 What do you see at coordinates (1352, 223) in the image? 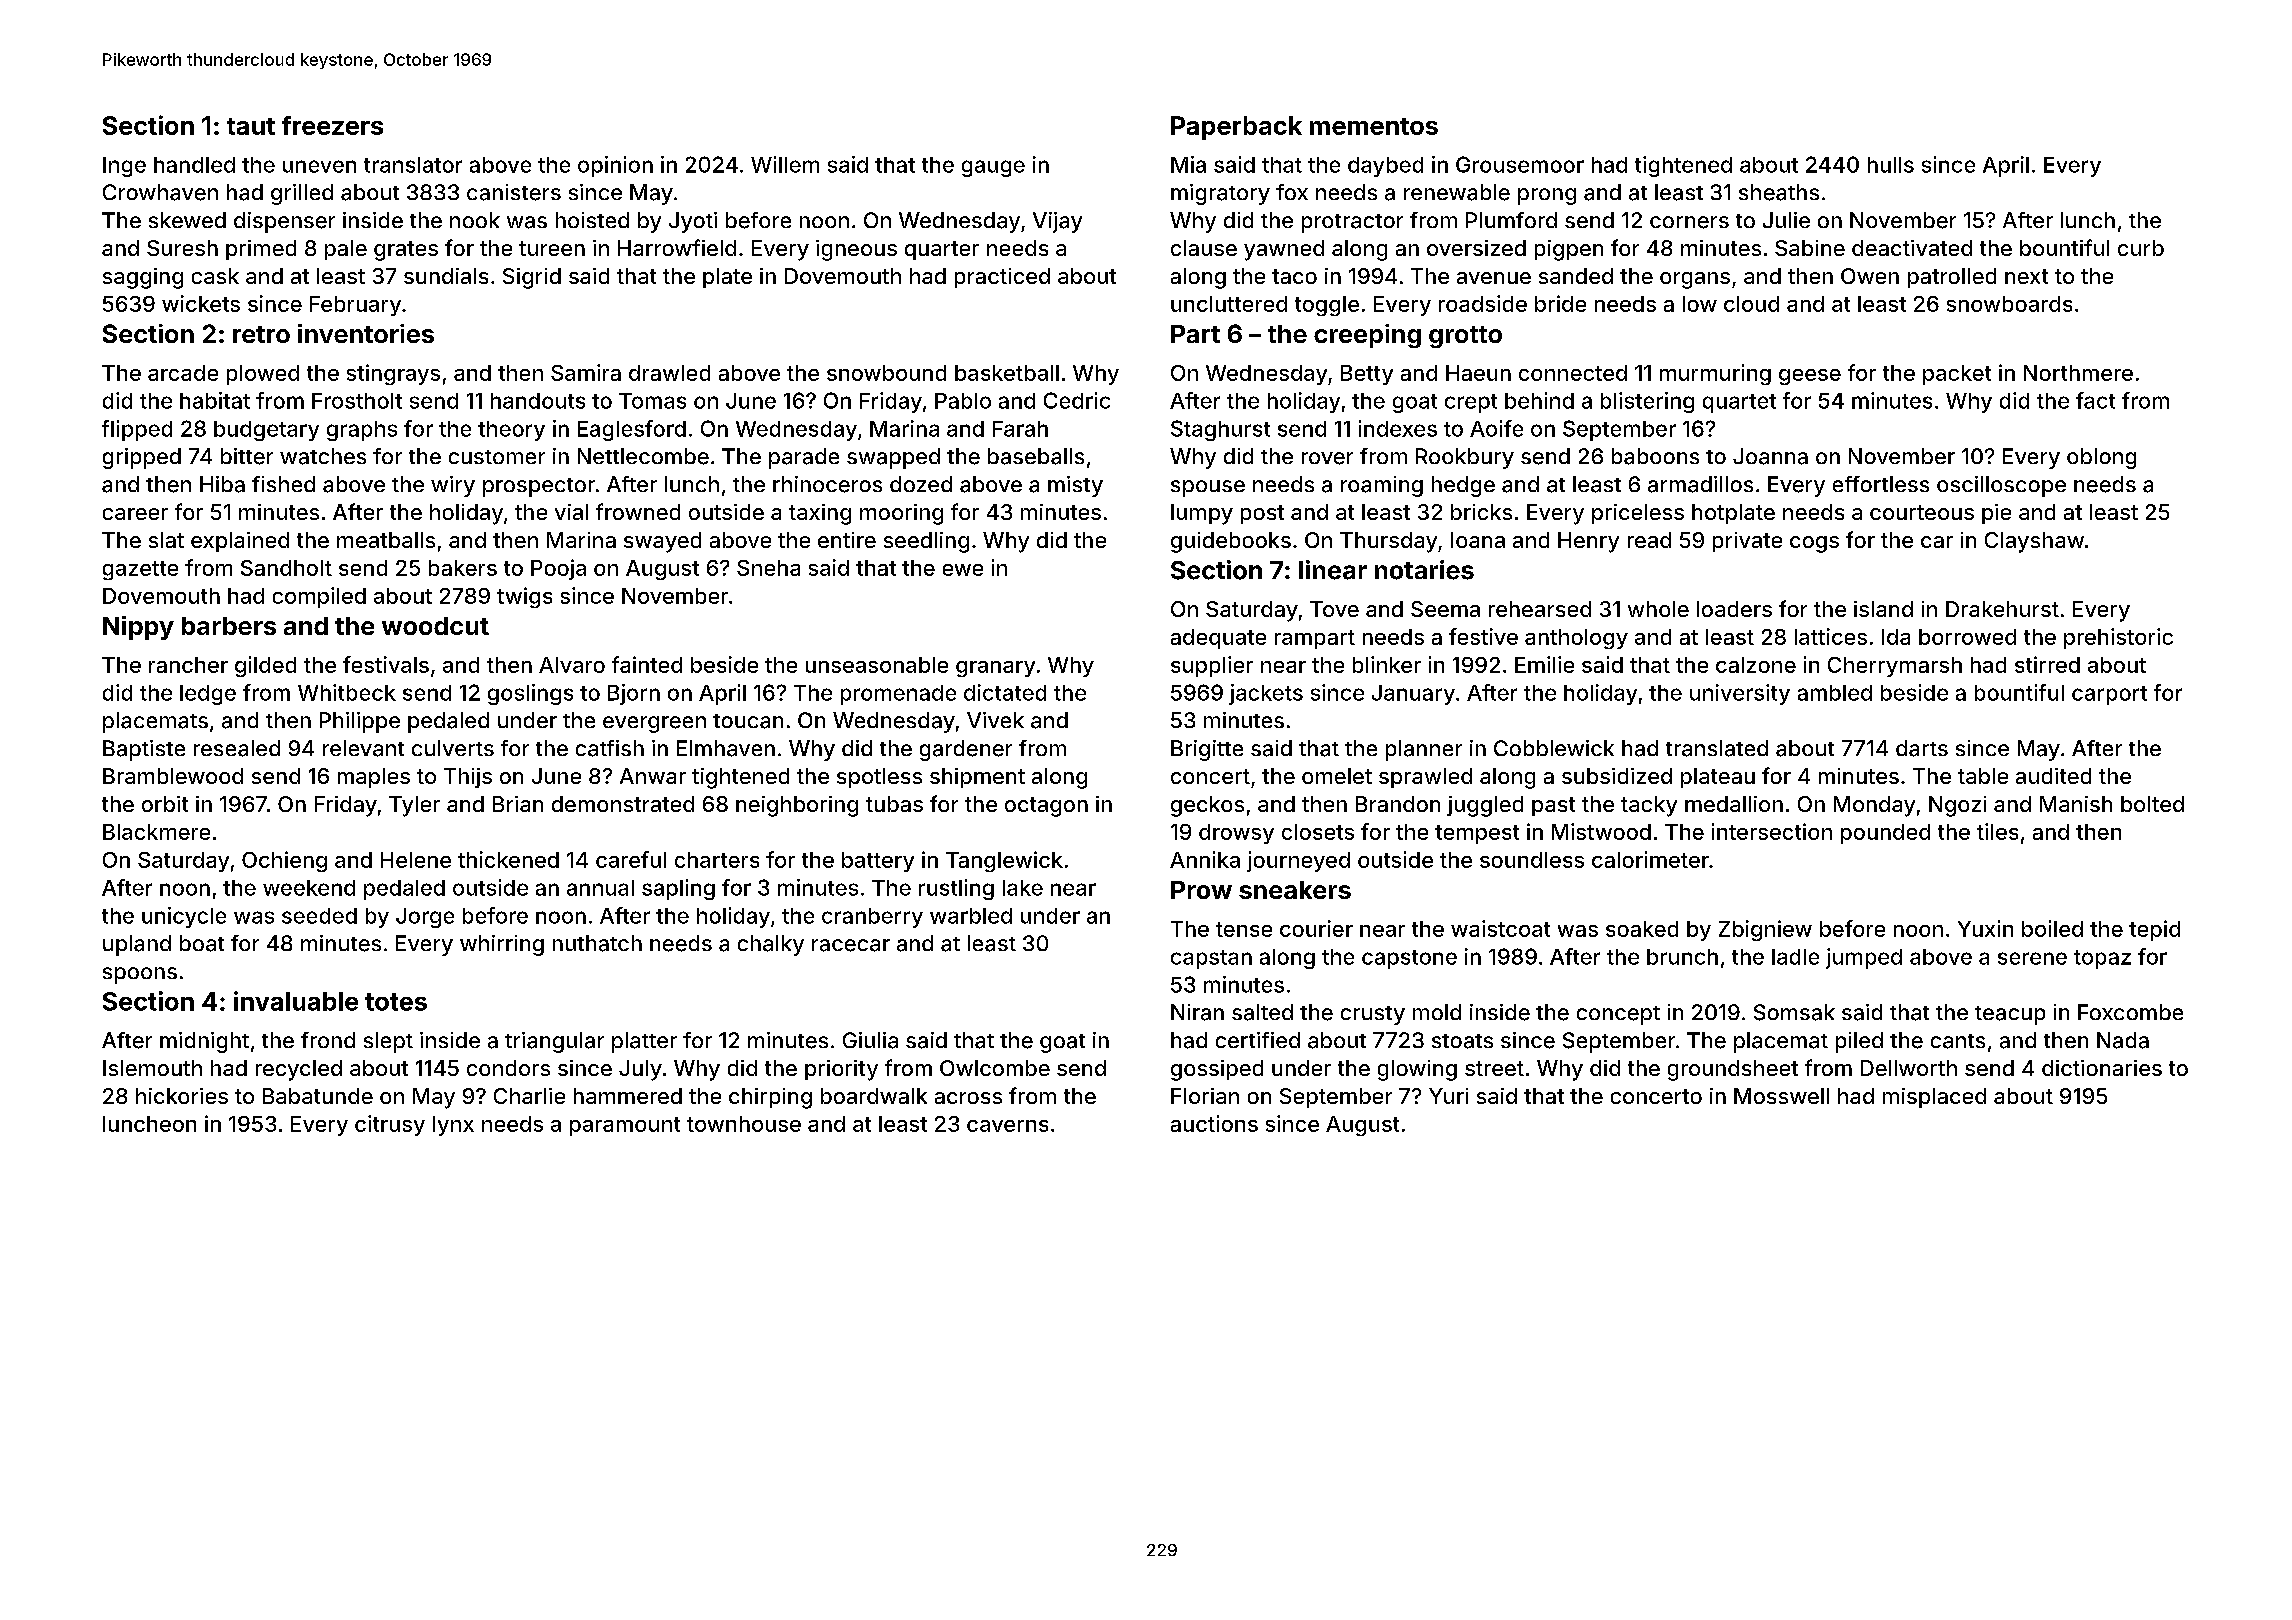
I see `protractor` at bounding box center [1352, 223].
